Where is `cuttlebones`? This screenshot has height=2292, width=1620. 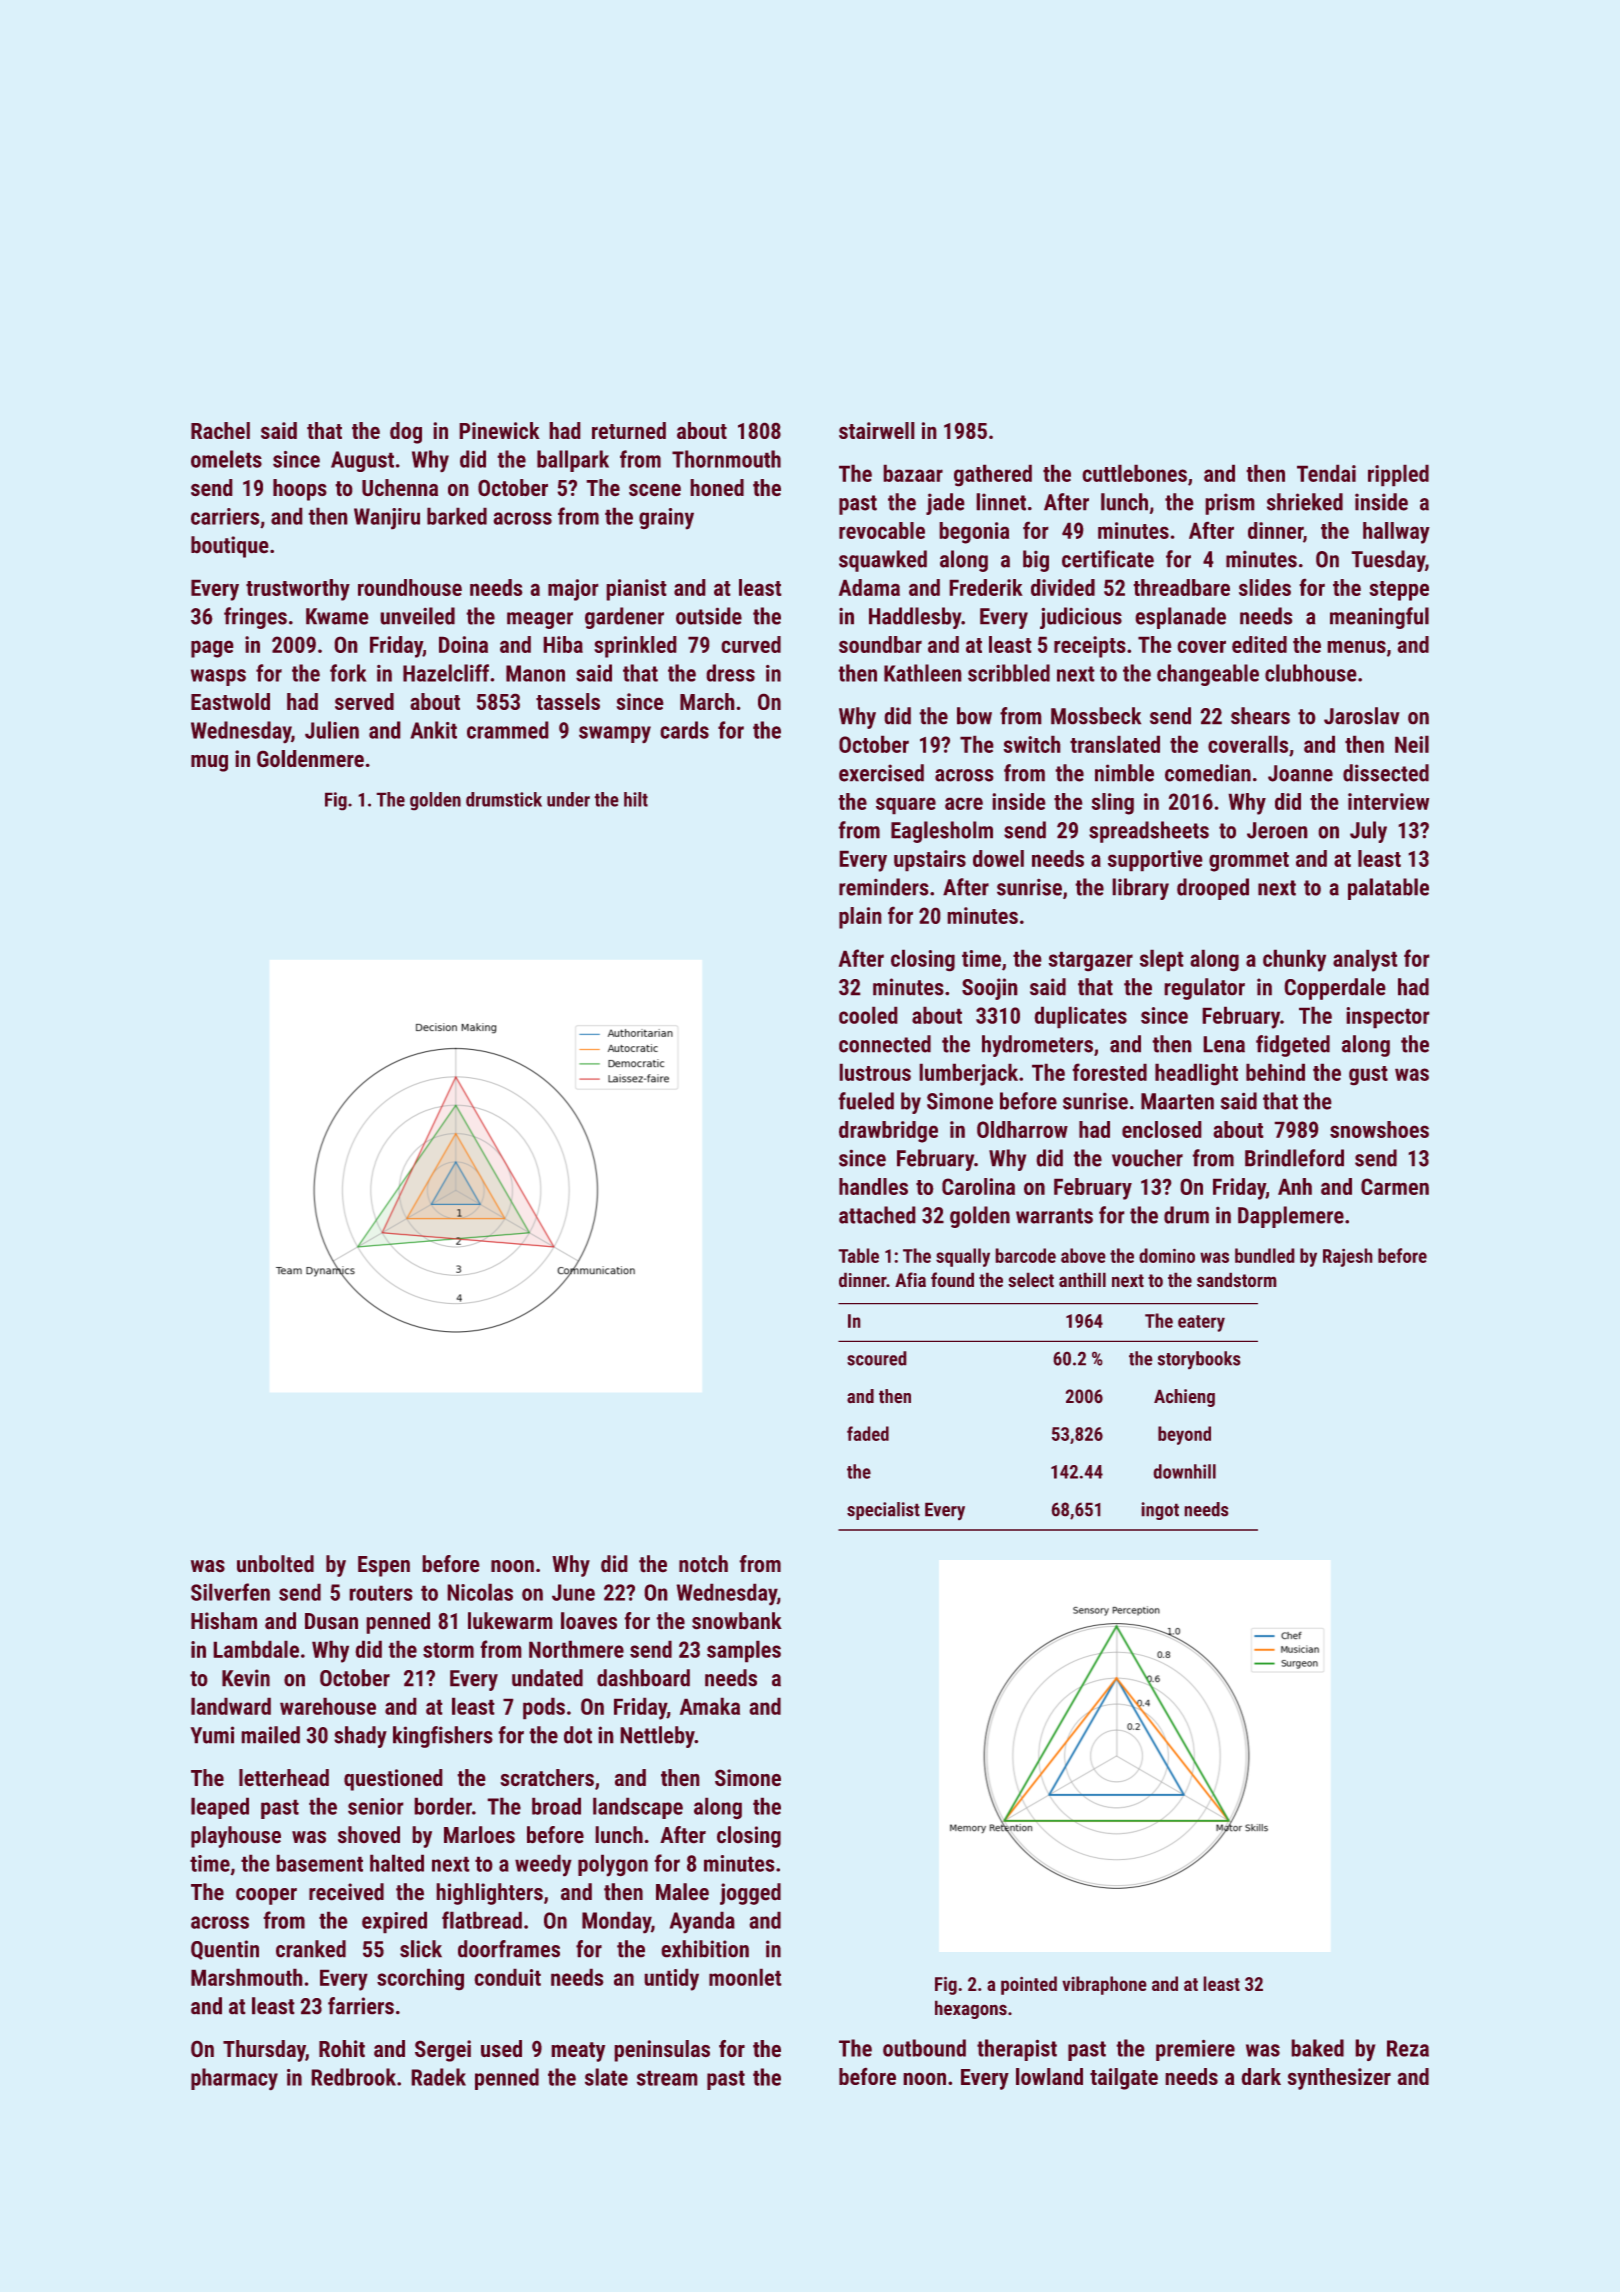 cuttlebones is located at coordinates (1134, 473).
